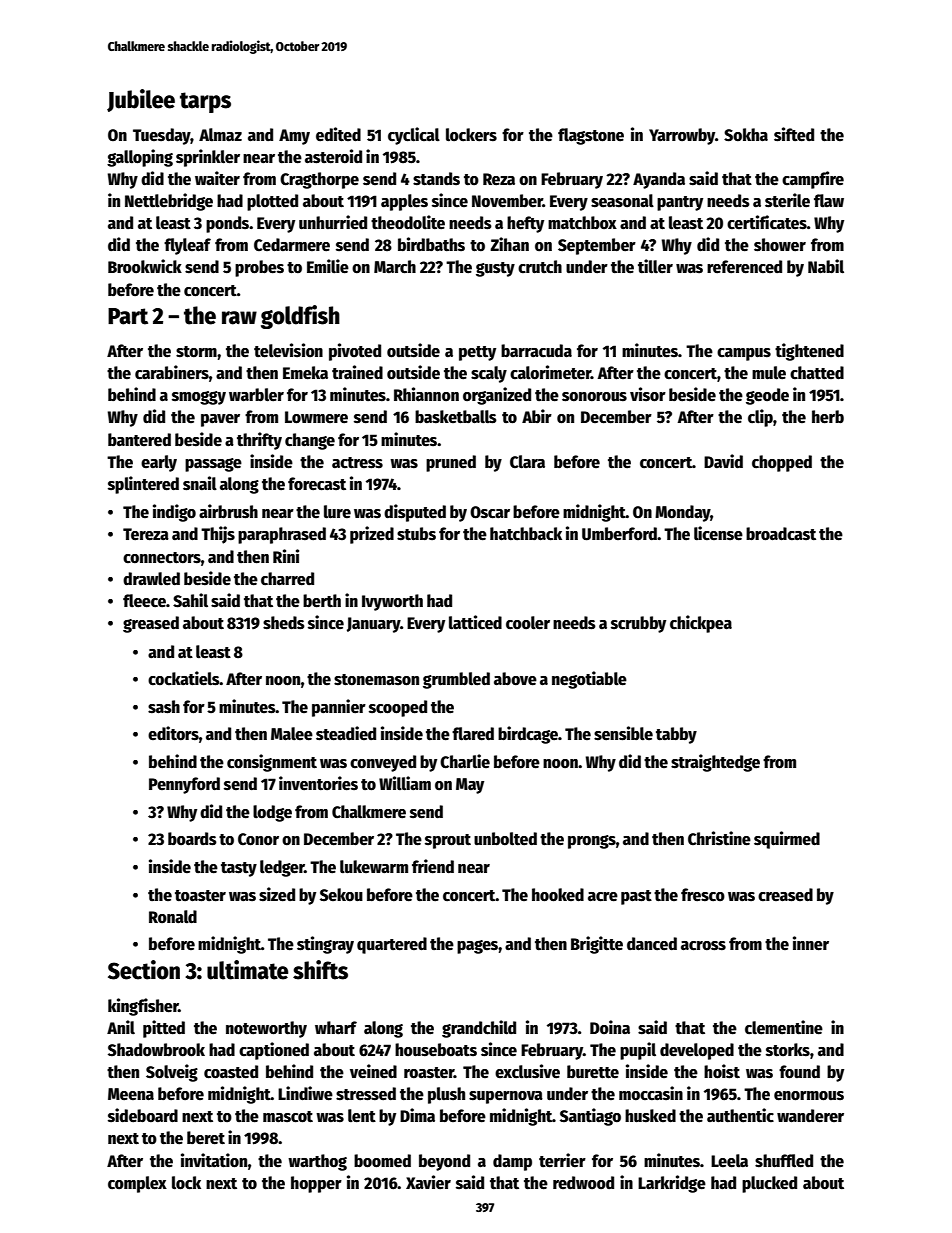 The image size is (952, 1233). Describe the element at coordinates (817, 373) in the document. I see `chatted` at that location.
